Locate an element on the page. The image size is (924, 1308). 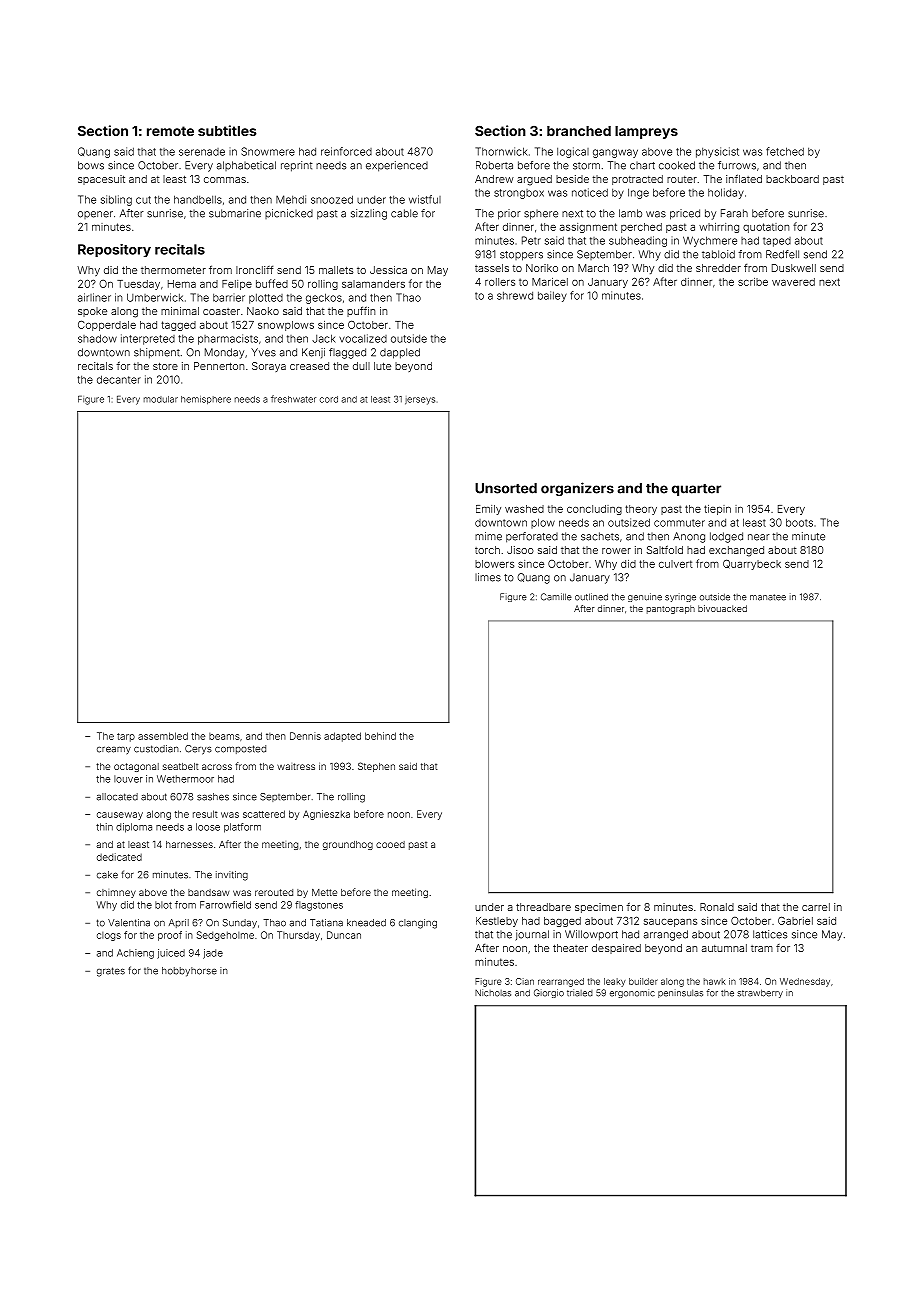
tarp is located at coordinates (126, 737).
